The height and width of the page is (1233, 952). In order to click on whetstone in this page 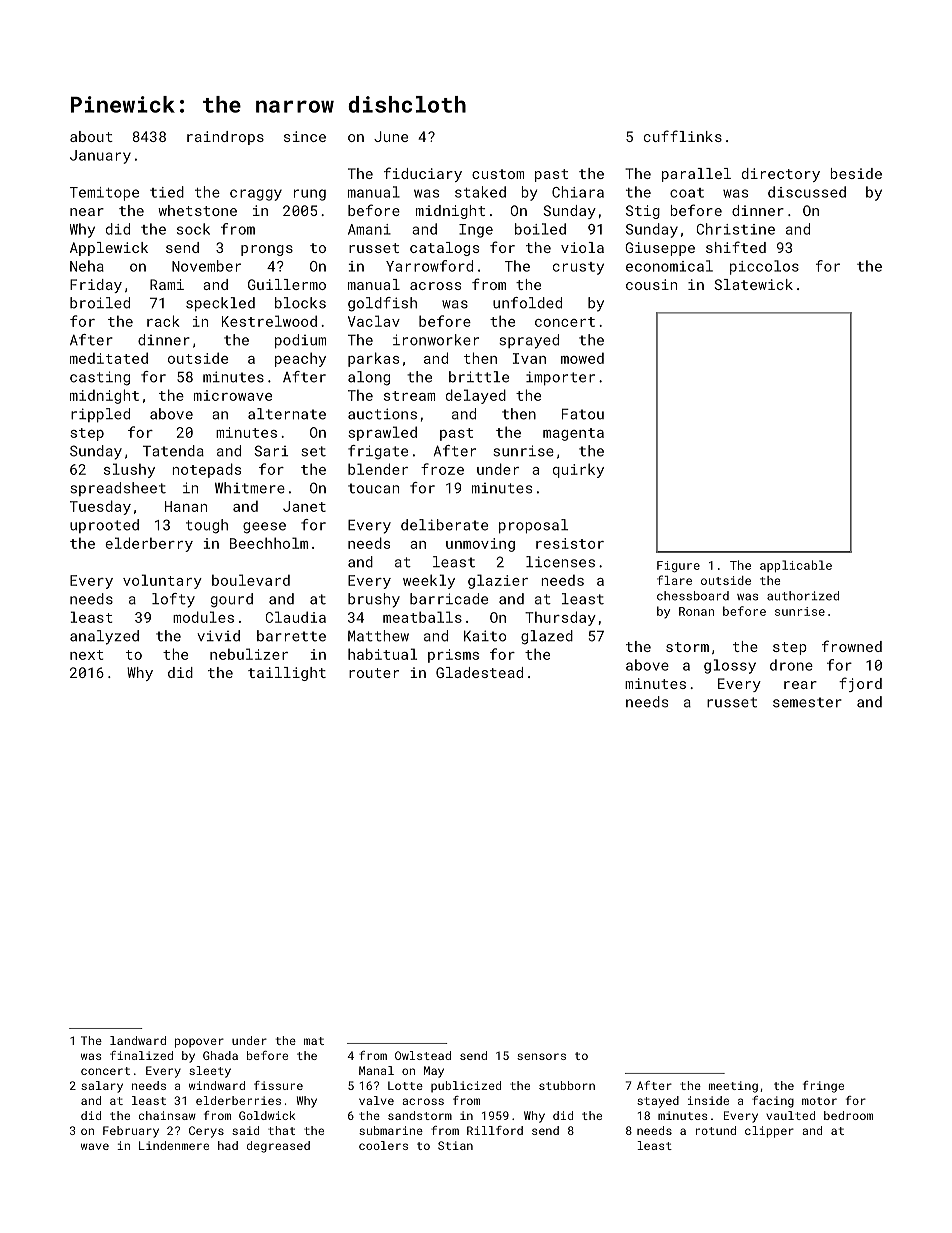, I will do `click(197, 210)`.
